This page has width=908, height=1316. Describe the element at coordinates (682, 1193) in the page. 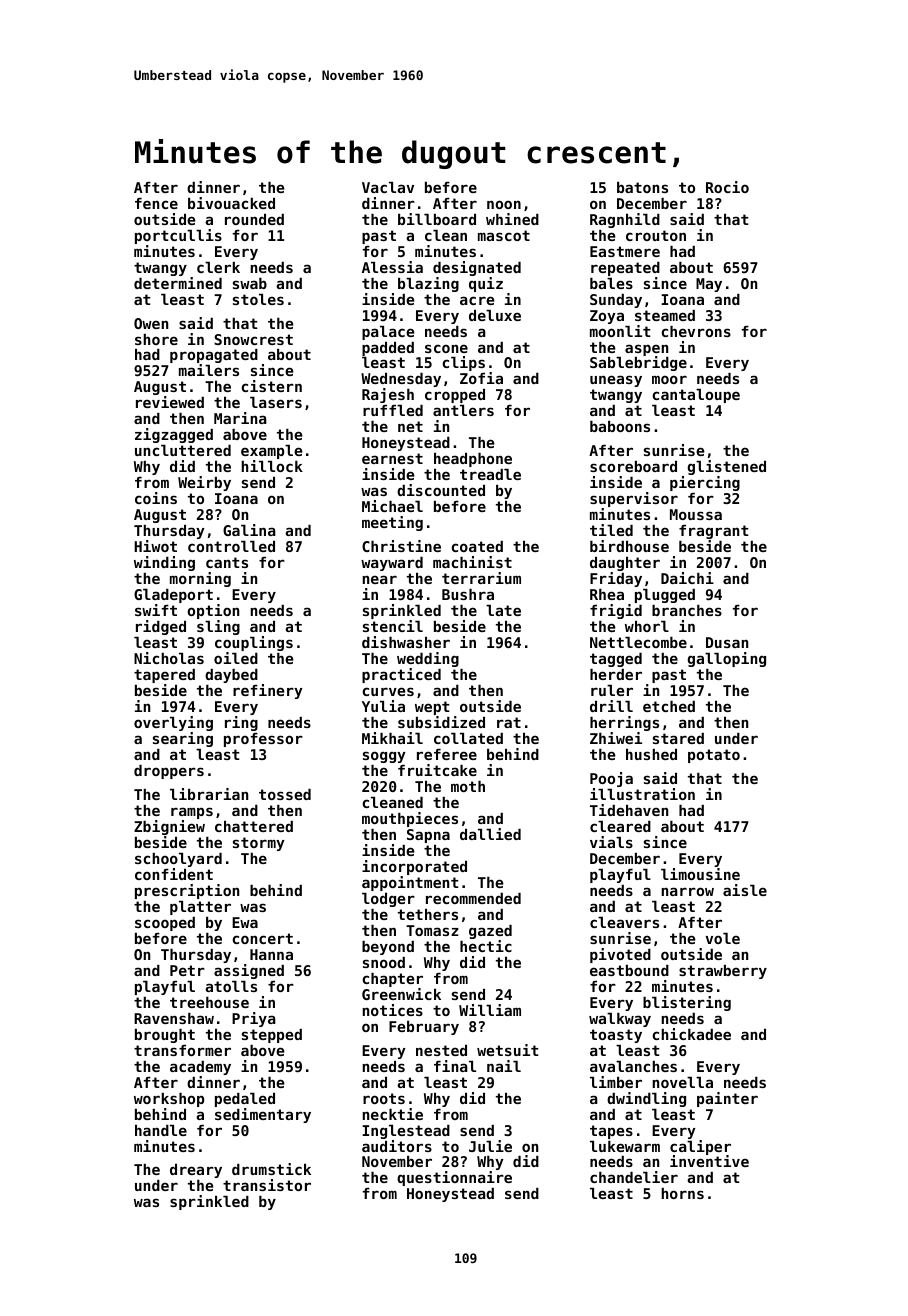

I see `horns` at that location.
